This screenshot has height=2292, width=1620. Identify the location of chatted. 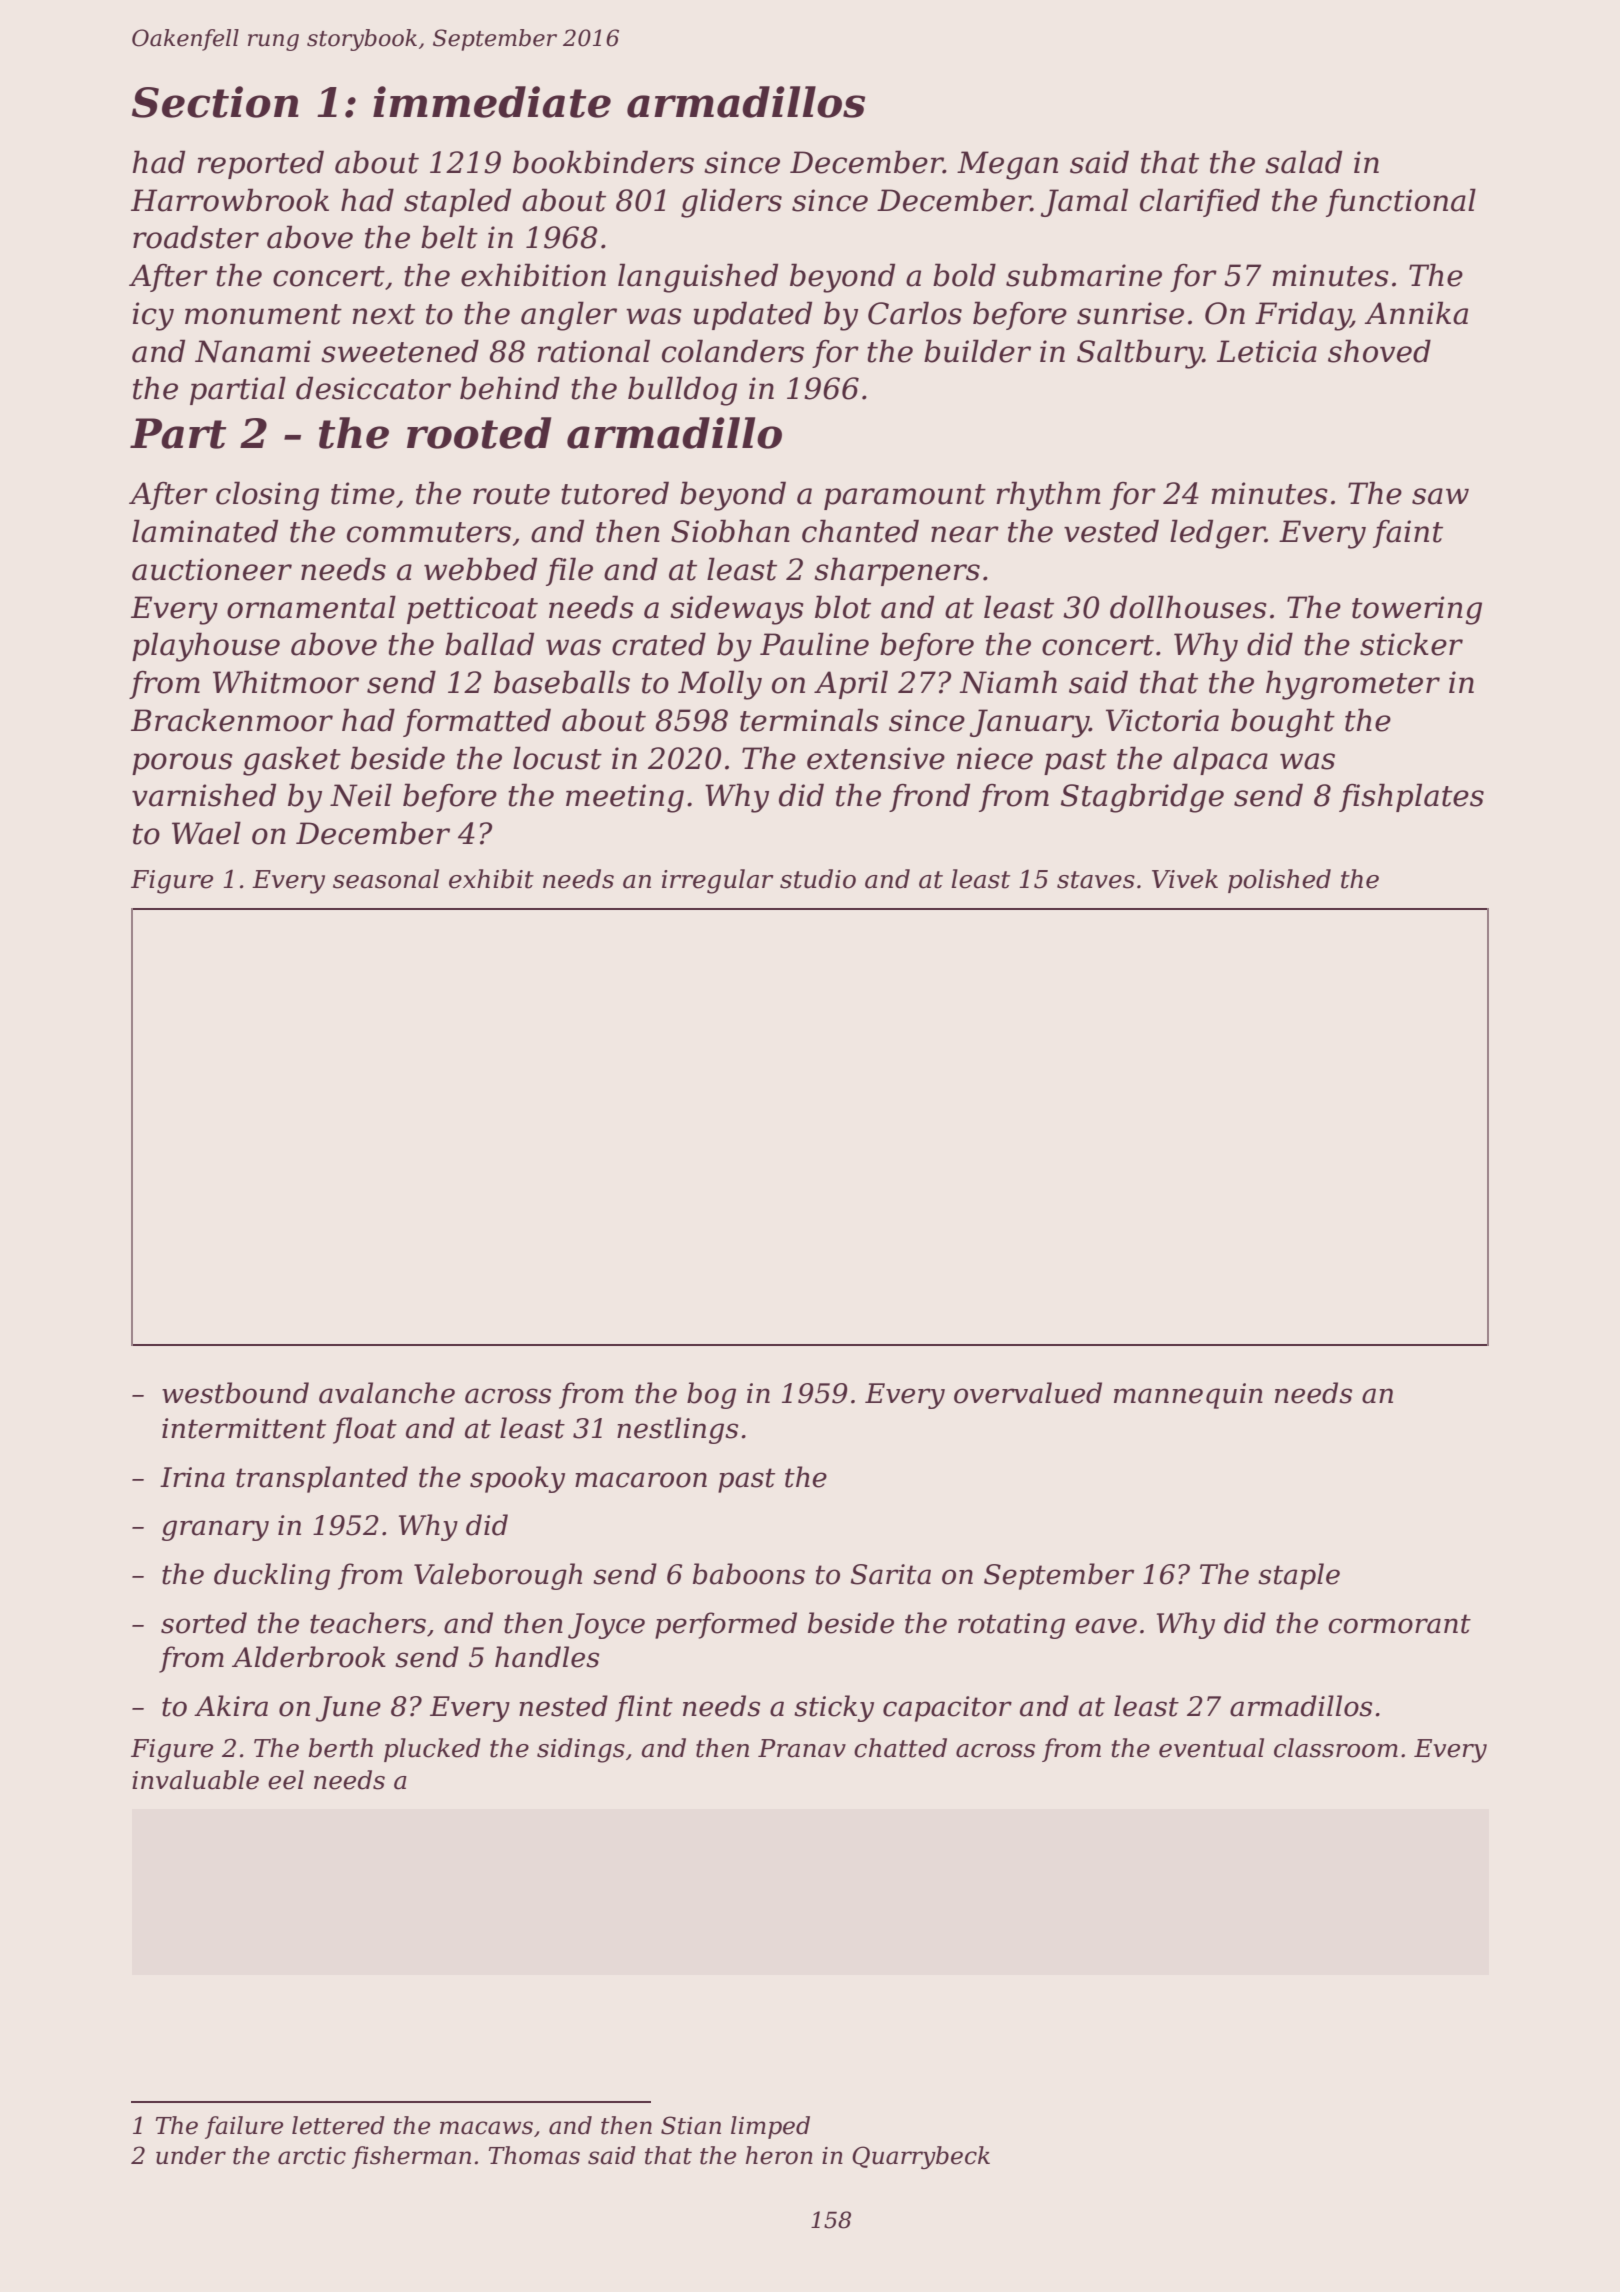
(900, 1748).
